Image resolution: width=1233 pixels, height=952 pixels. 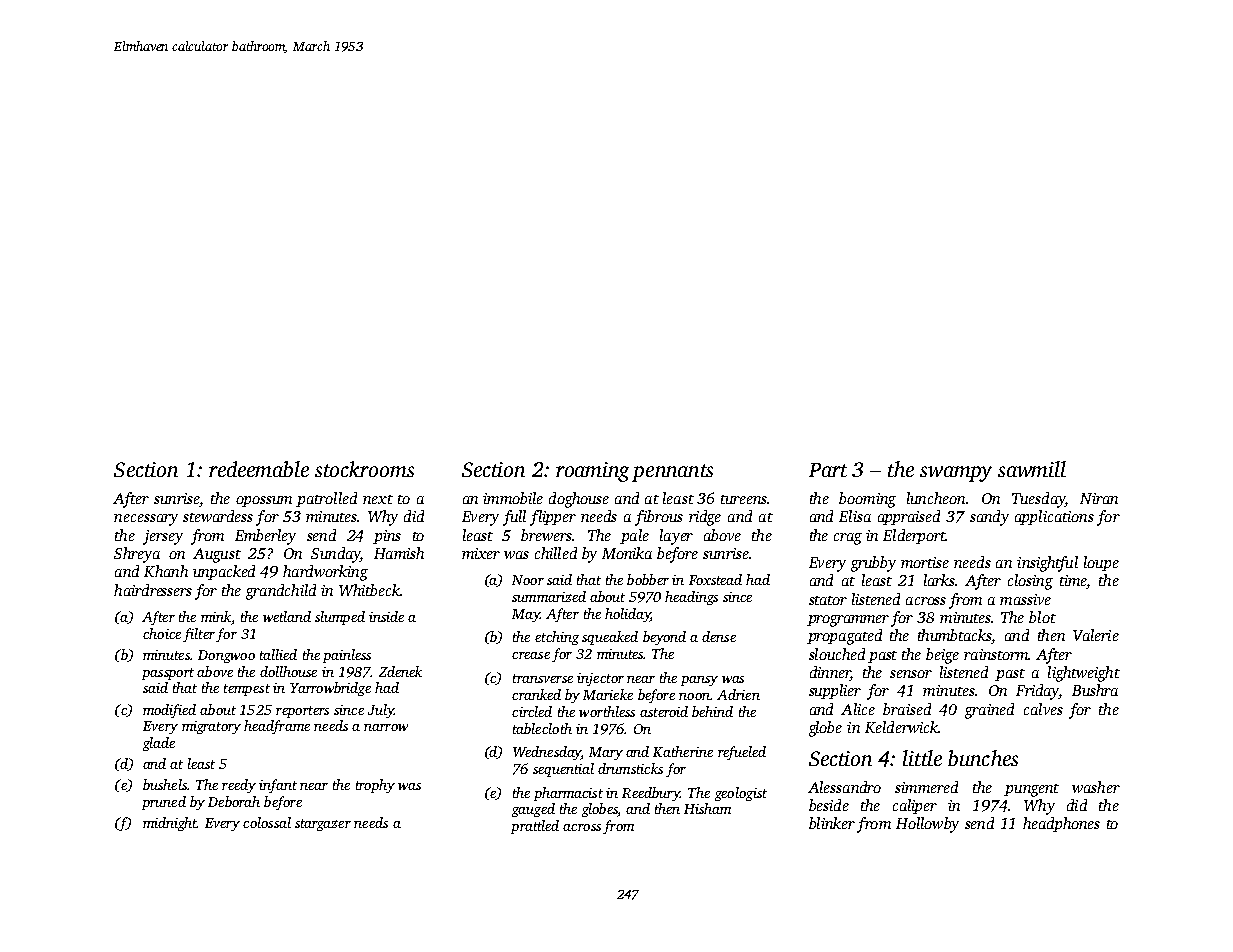 I want to click on passport, so click(x=168, y=674).
